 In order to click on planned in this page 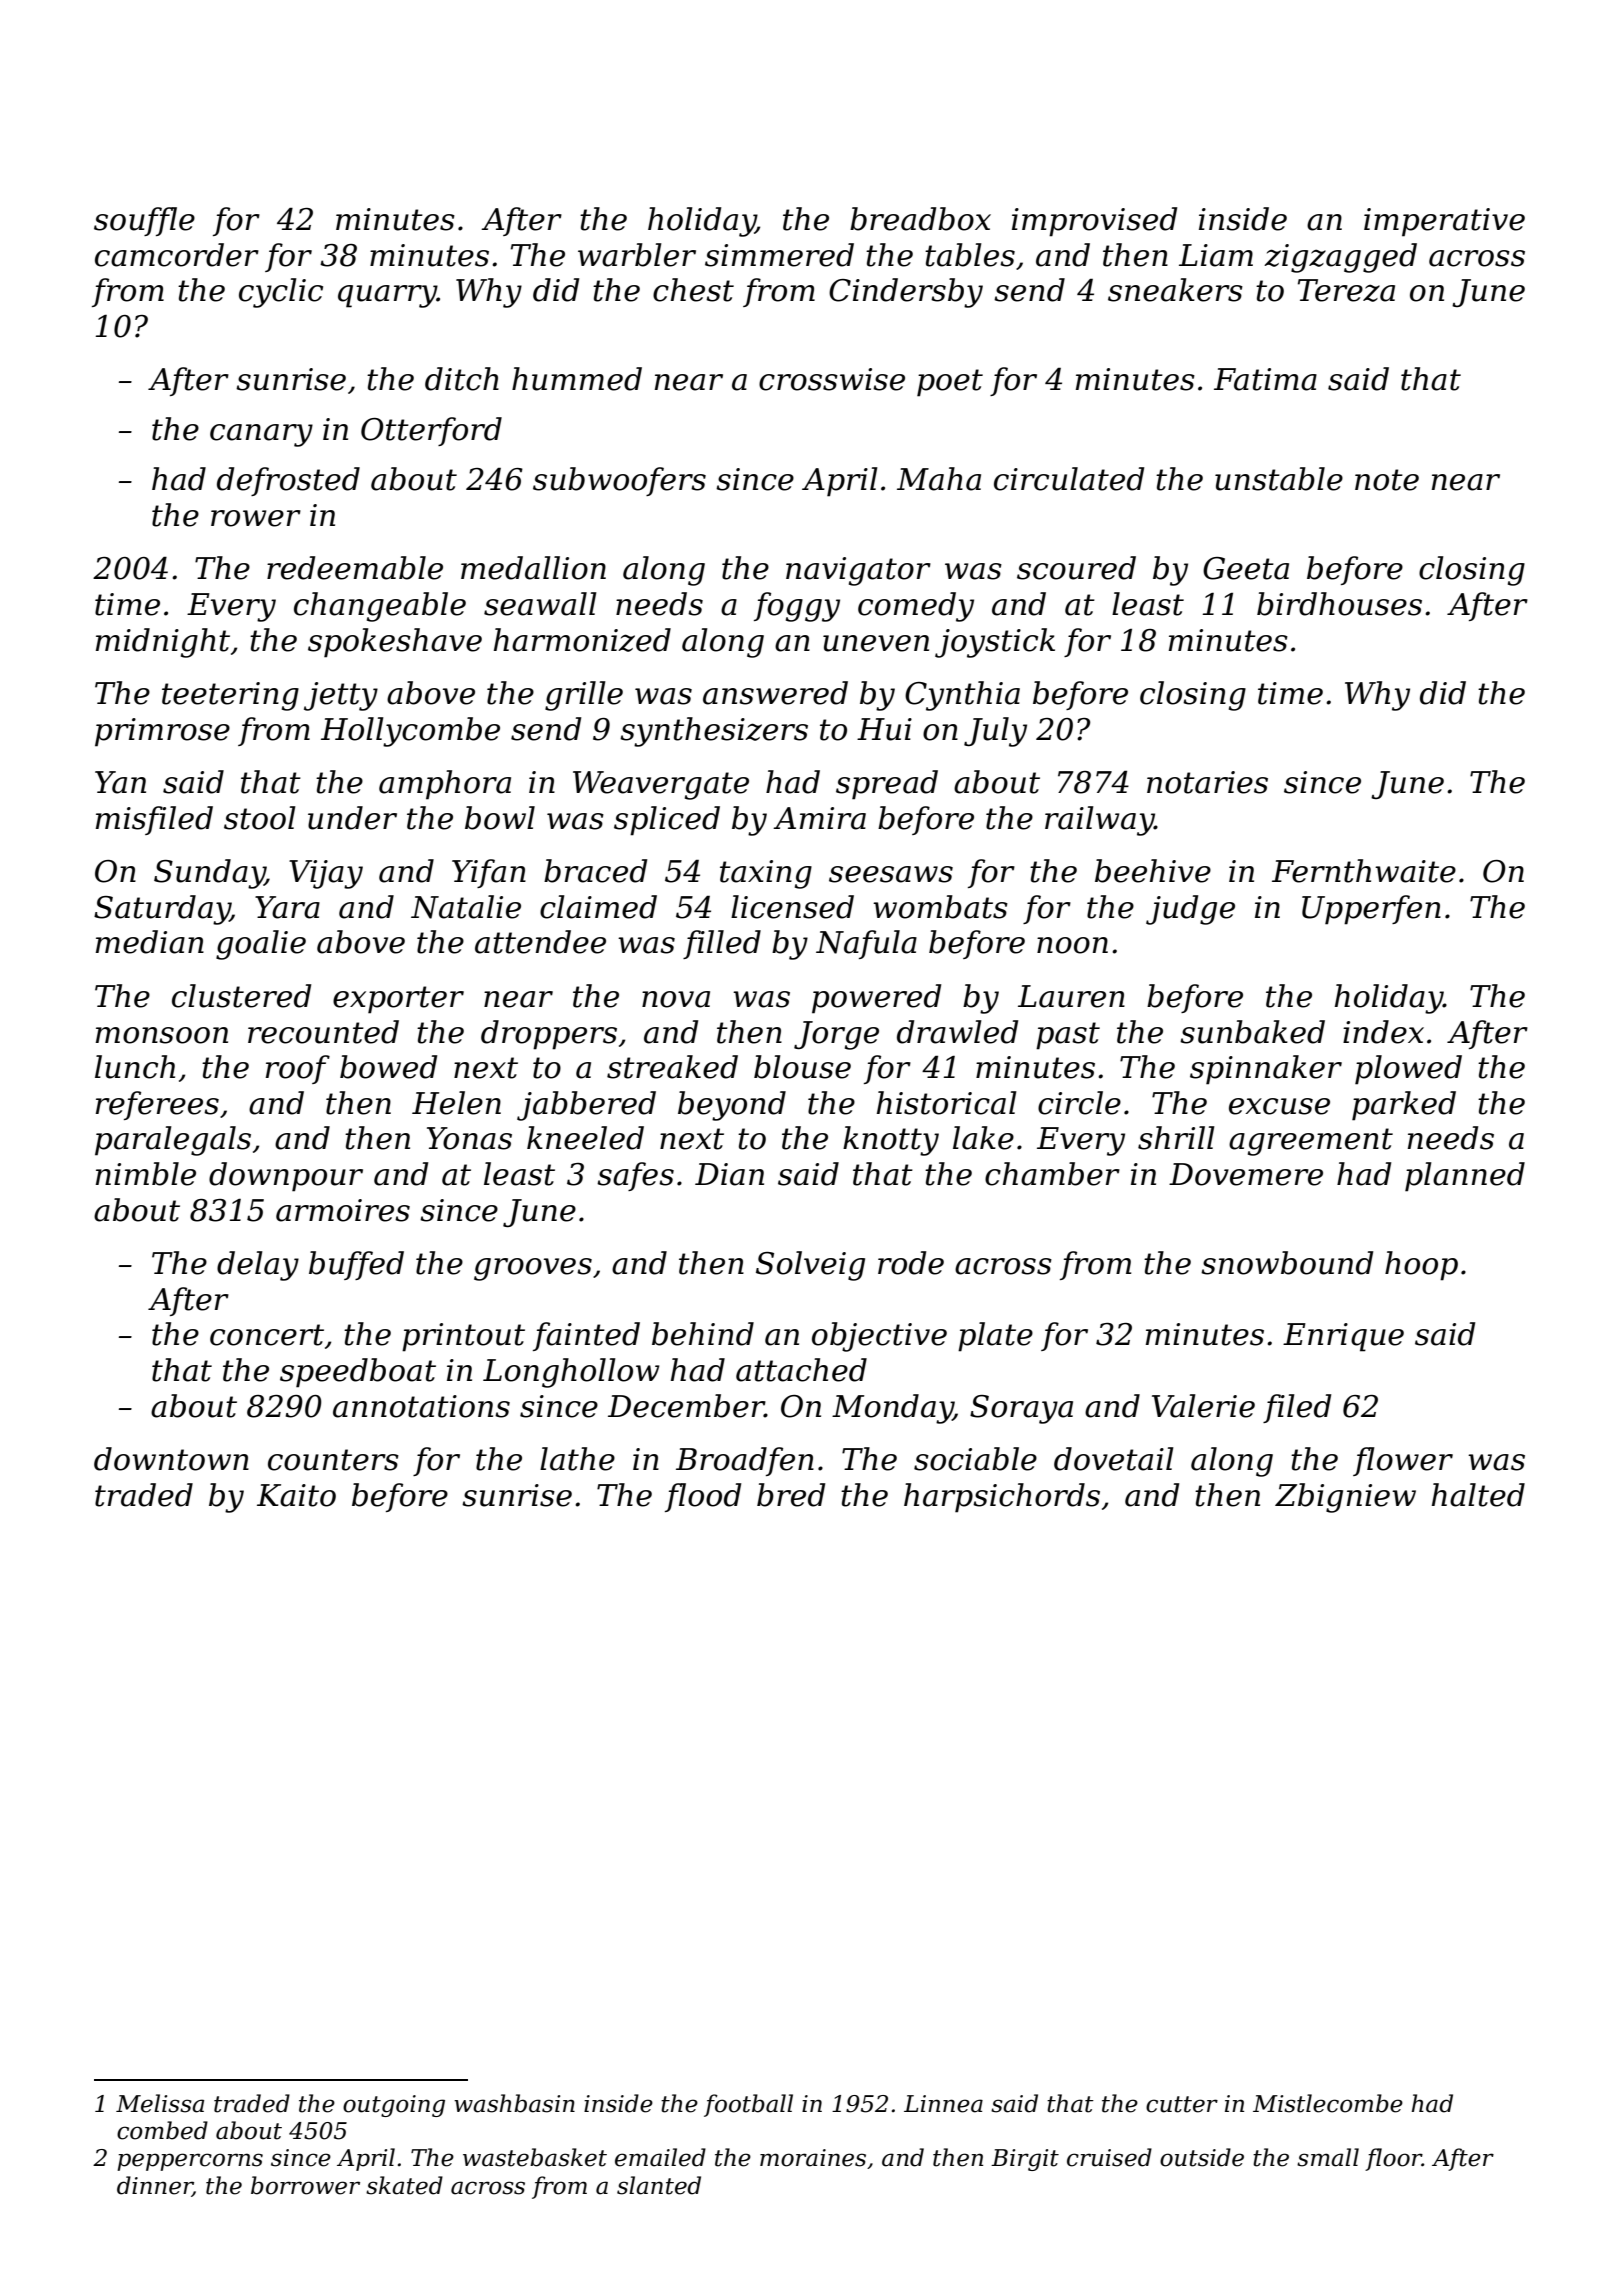, I will do `click(1465, 1177)`.
